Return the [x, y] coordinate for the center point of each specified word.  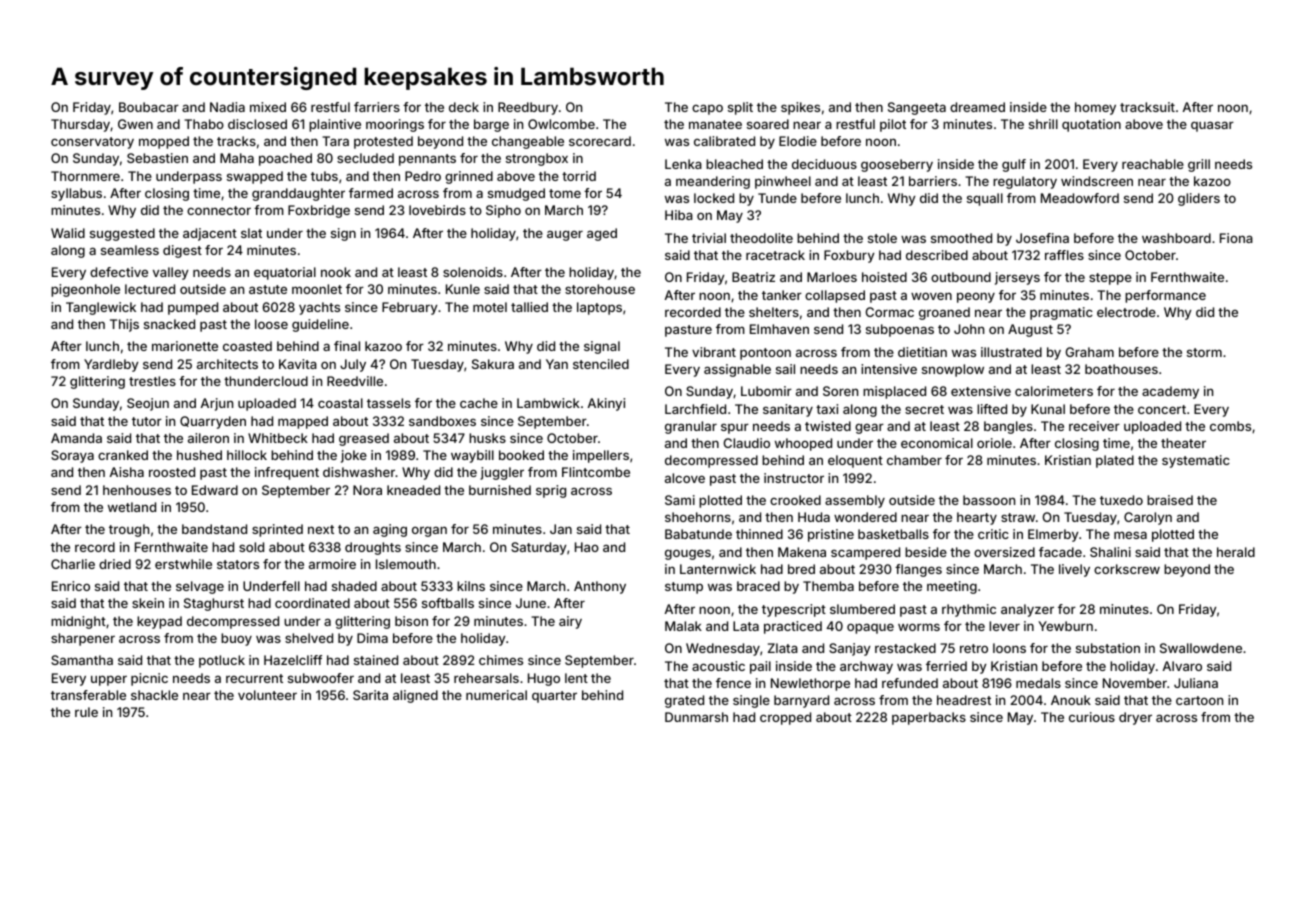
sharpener [83, 639]
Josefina [1042, 238]
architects [227, 364]
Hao [587, 547]
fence [733, 683]
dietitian [922, 352]
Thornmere [85, 176]
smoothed [961, 238]
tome [565, 193]
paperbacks [929, 718]
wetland [132, 507]
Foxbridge [319, 211]
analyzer [1027, 610]
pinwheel [783, 182]
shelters [774, 312]
